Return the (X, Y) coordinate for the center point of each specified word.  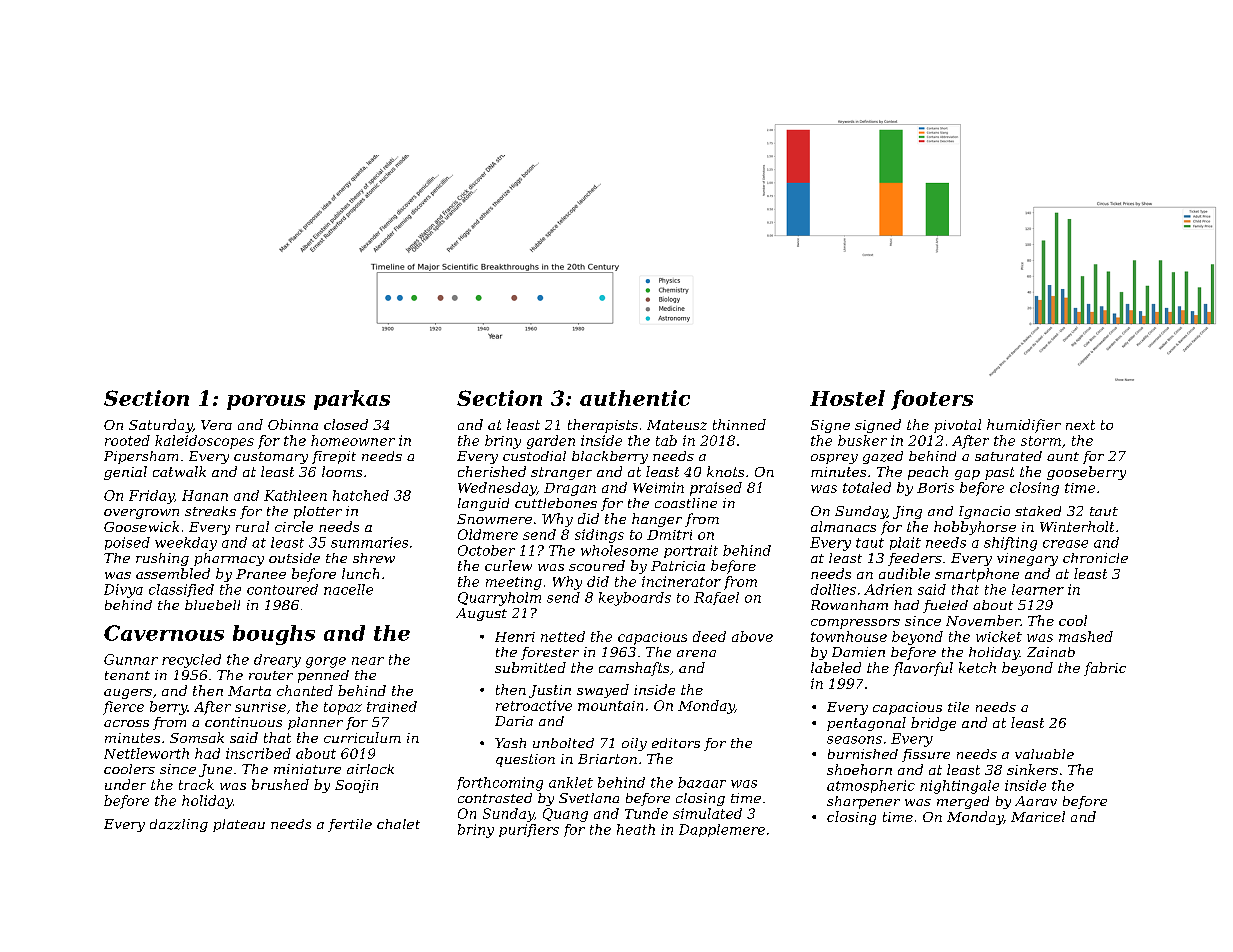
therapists (603, 426)
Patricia (678, 566)
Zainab (1051, 652)
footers (932, 400)
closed (346, 424)
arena (696, 653)
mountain (610, 706)
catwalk (179, 471)
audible (904, 573)
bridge (933, 724)
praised (716, 489)
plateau (239, 825)
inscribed (258, 753)
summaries (369, 542)
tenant (127, 675)
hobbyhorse (975, 528)
